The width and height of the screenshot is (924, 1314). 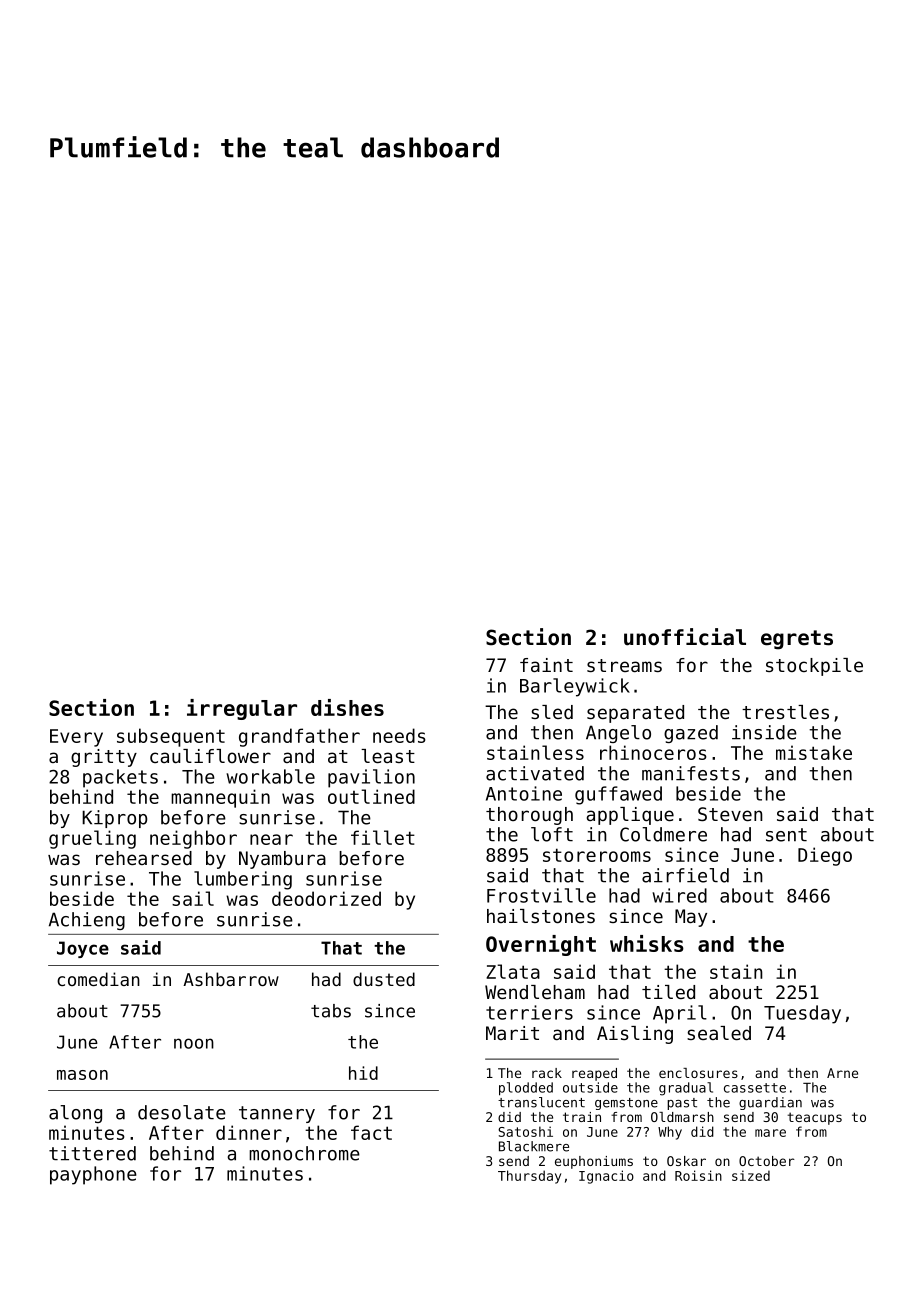 What do you see at coordinates (814, 667) in the screenshot?
I see `stockpile` at bounding box center [814, 667].
